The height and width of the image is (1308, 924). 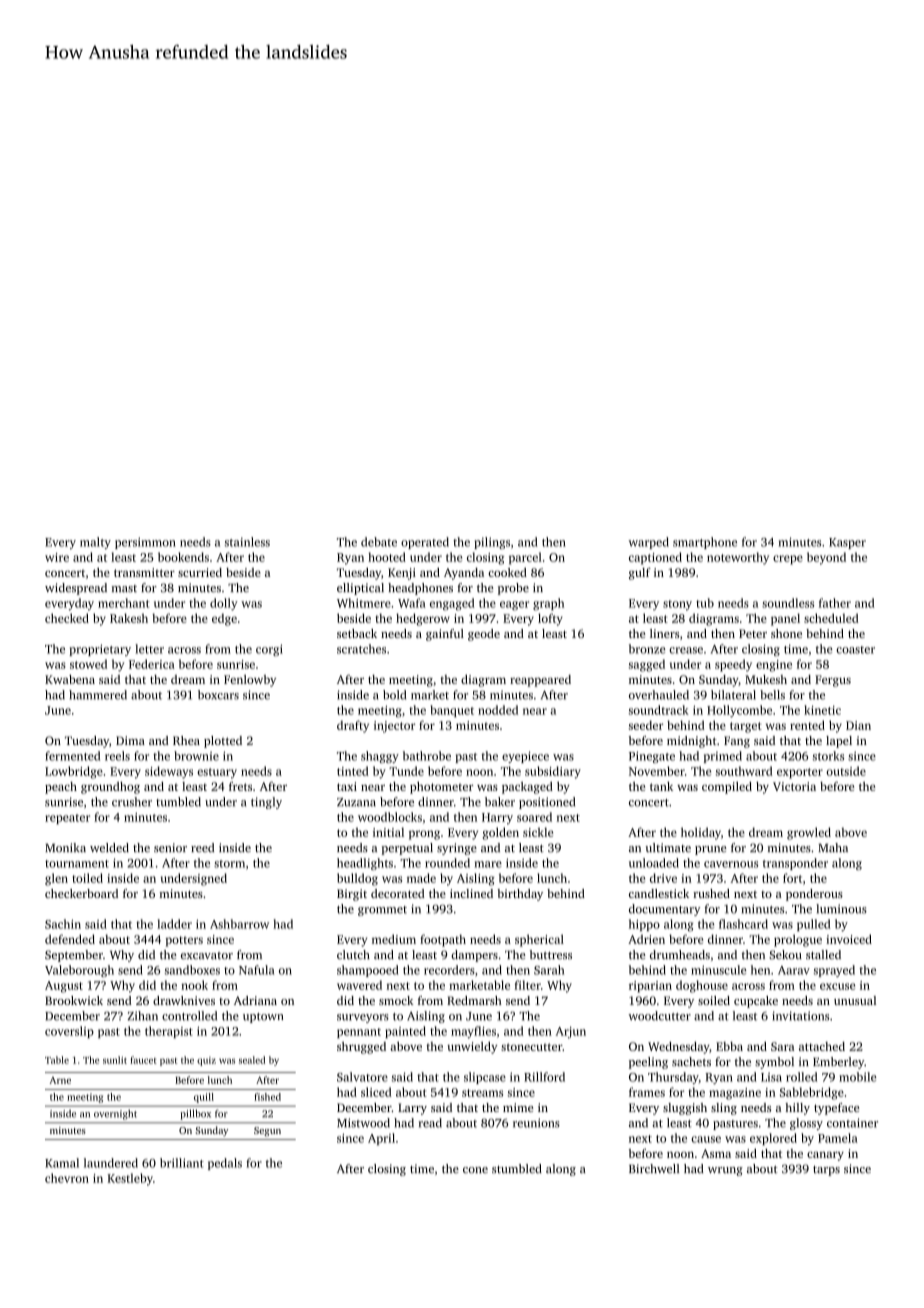 What do you see at coordinates (513, 589) in the image?
I see `probe` at bounding box center [513, 589].
